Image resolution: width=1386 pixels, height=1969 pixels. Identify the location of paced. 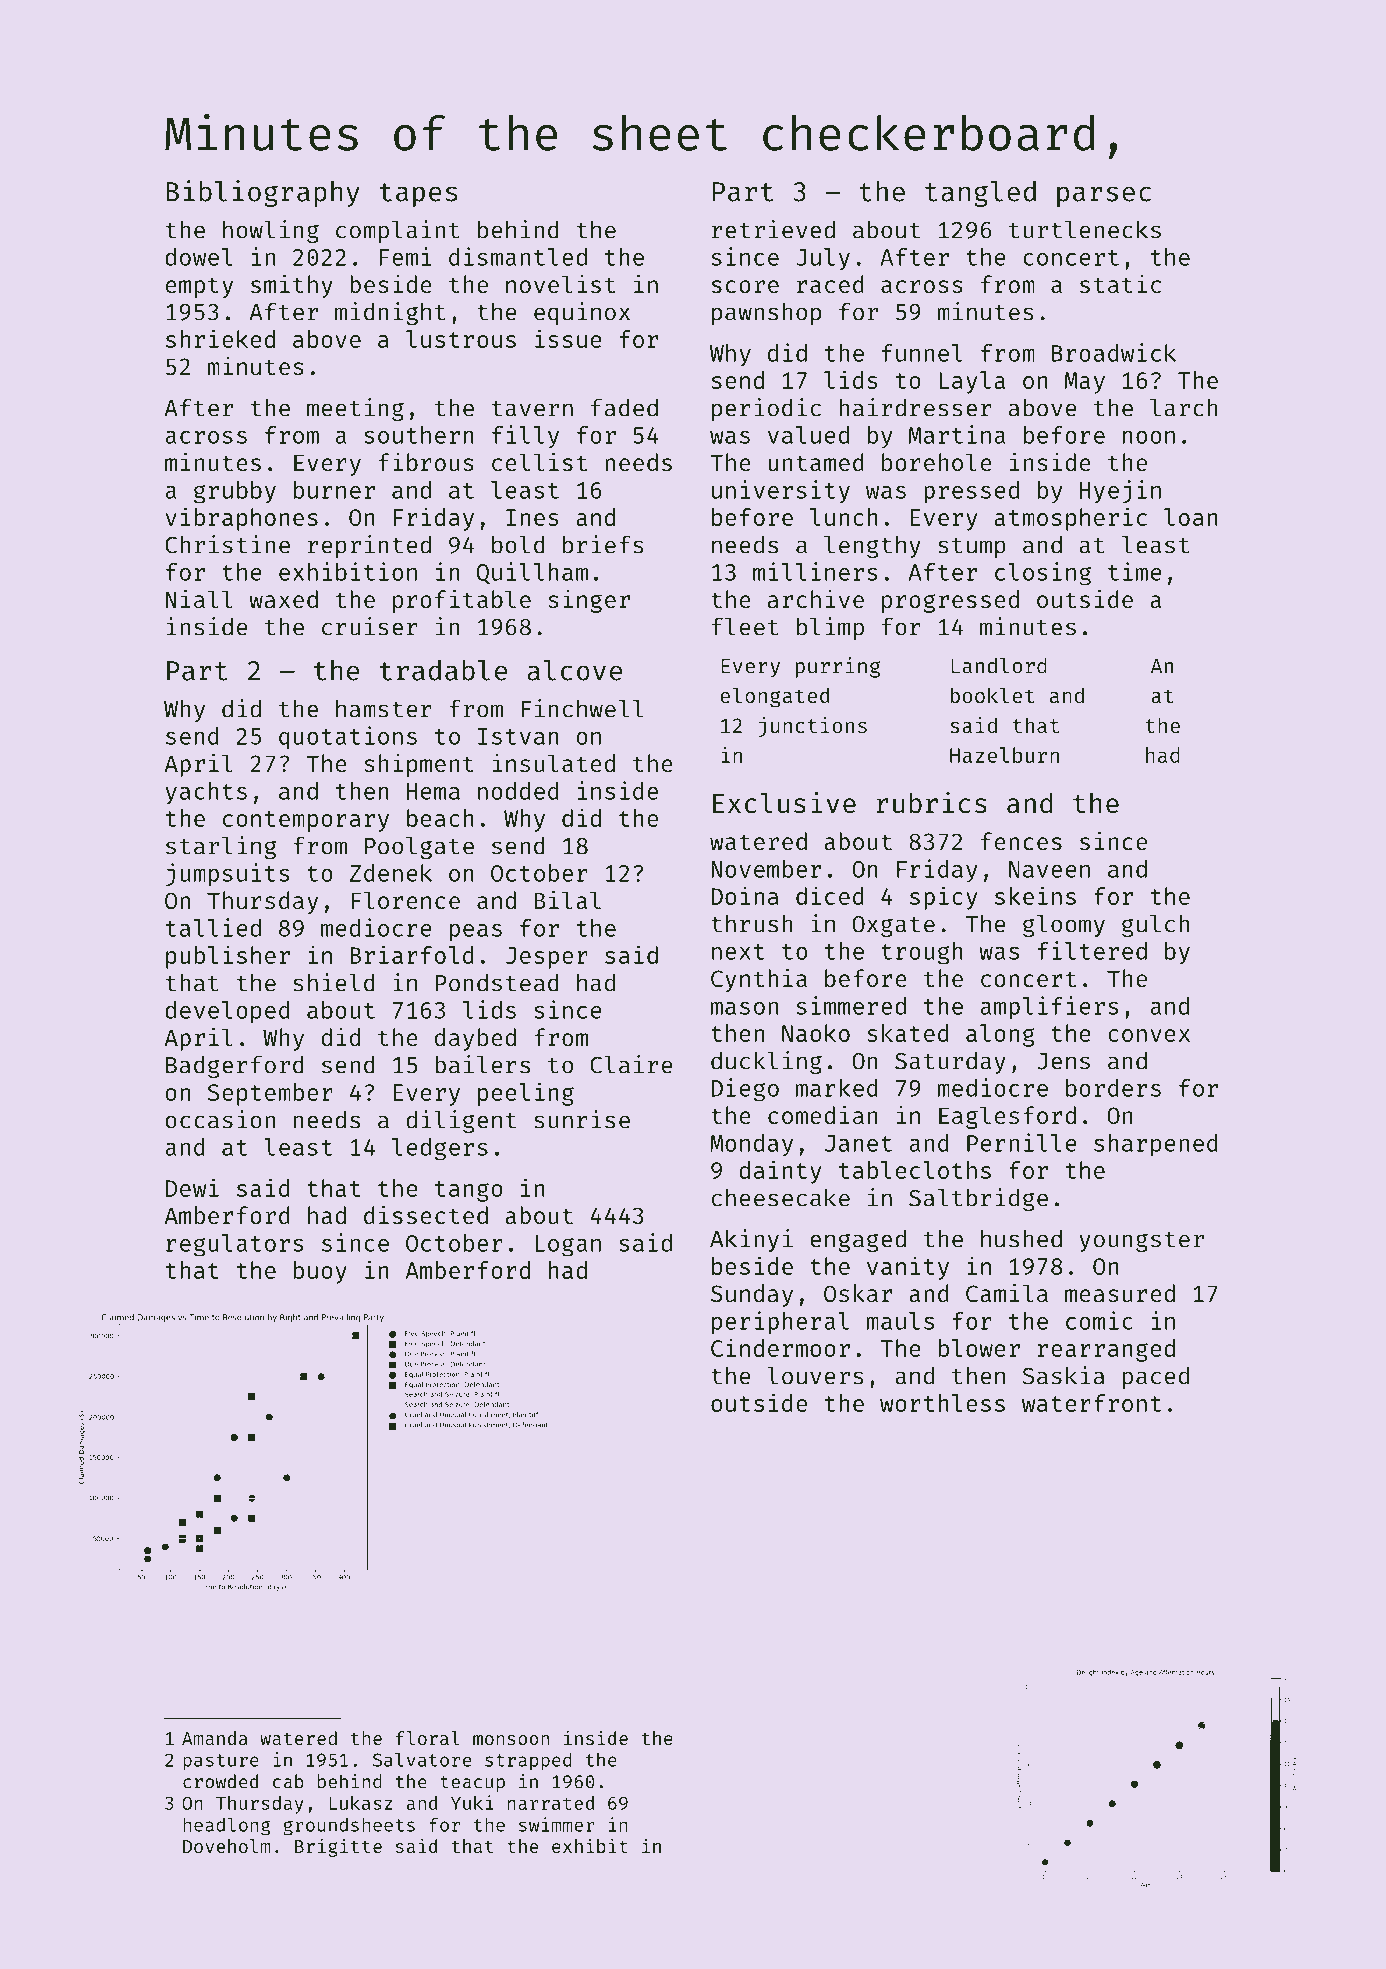
(1156, 1377).
